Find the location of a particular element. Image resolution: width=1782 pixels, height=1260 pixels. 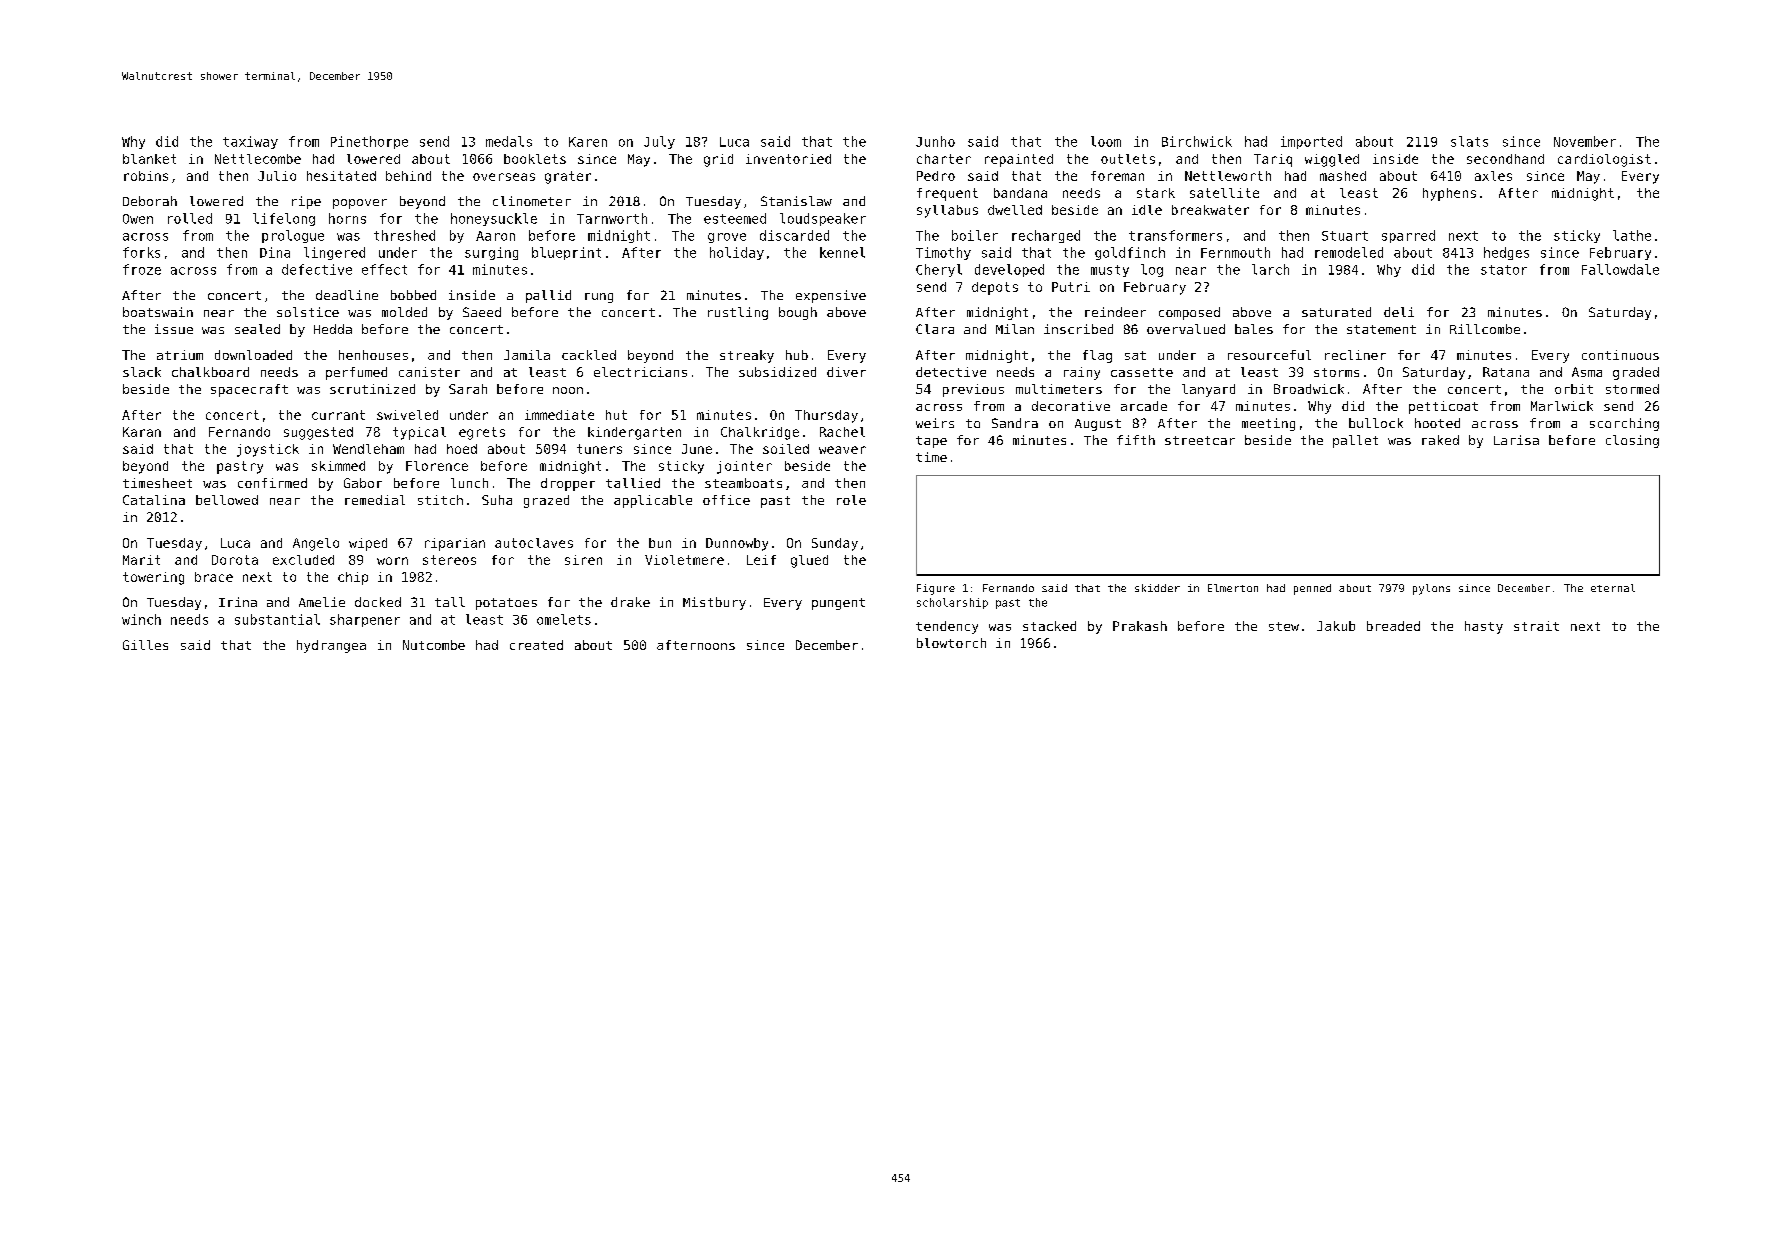

Nutcombe is located at coordinates (434, 645).
